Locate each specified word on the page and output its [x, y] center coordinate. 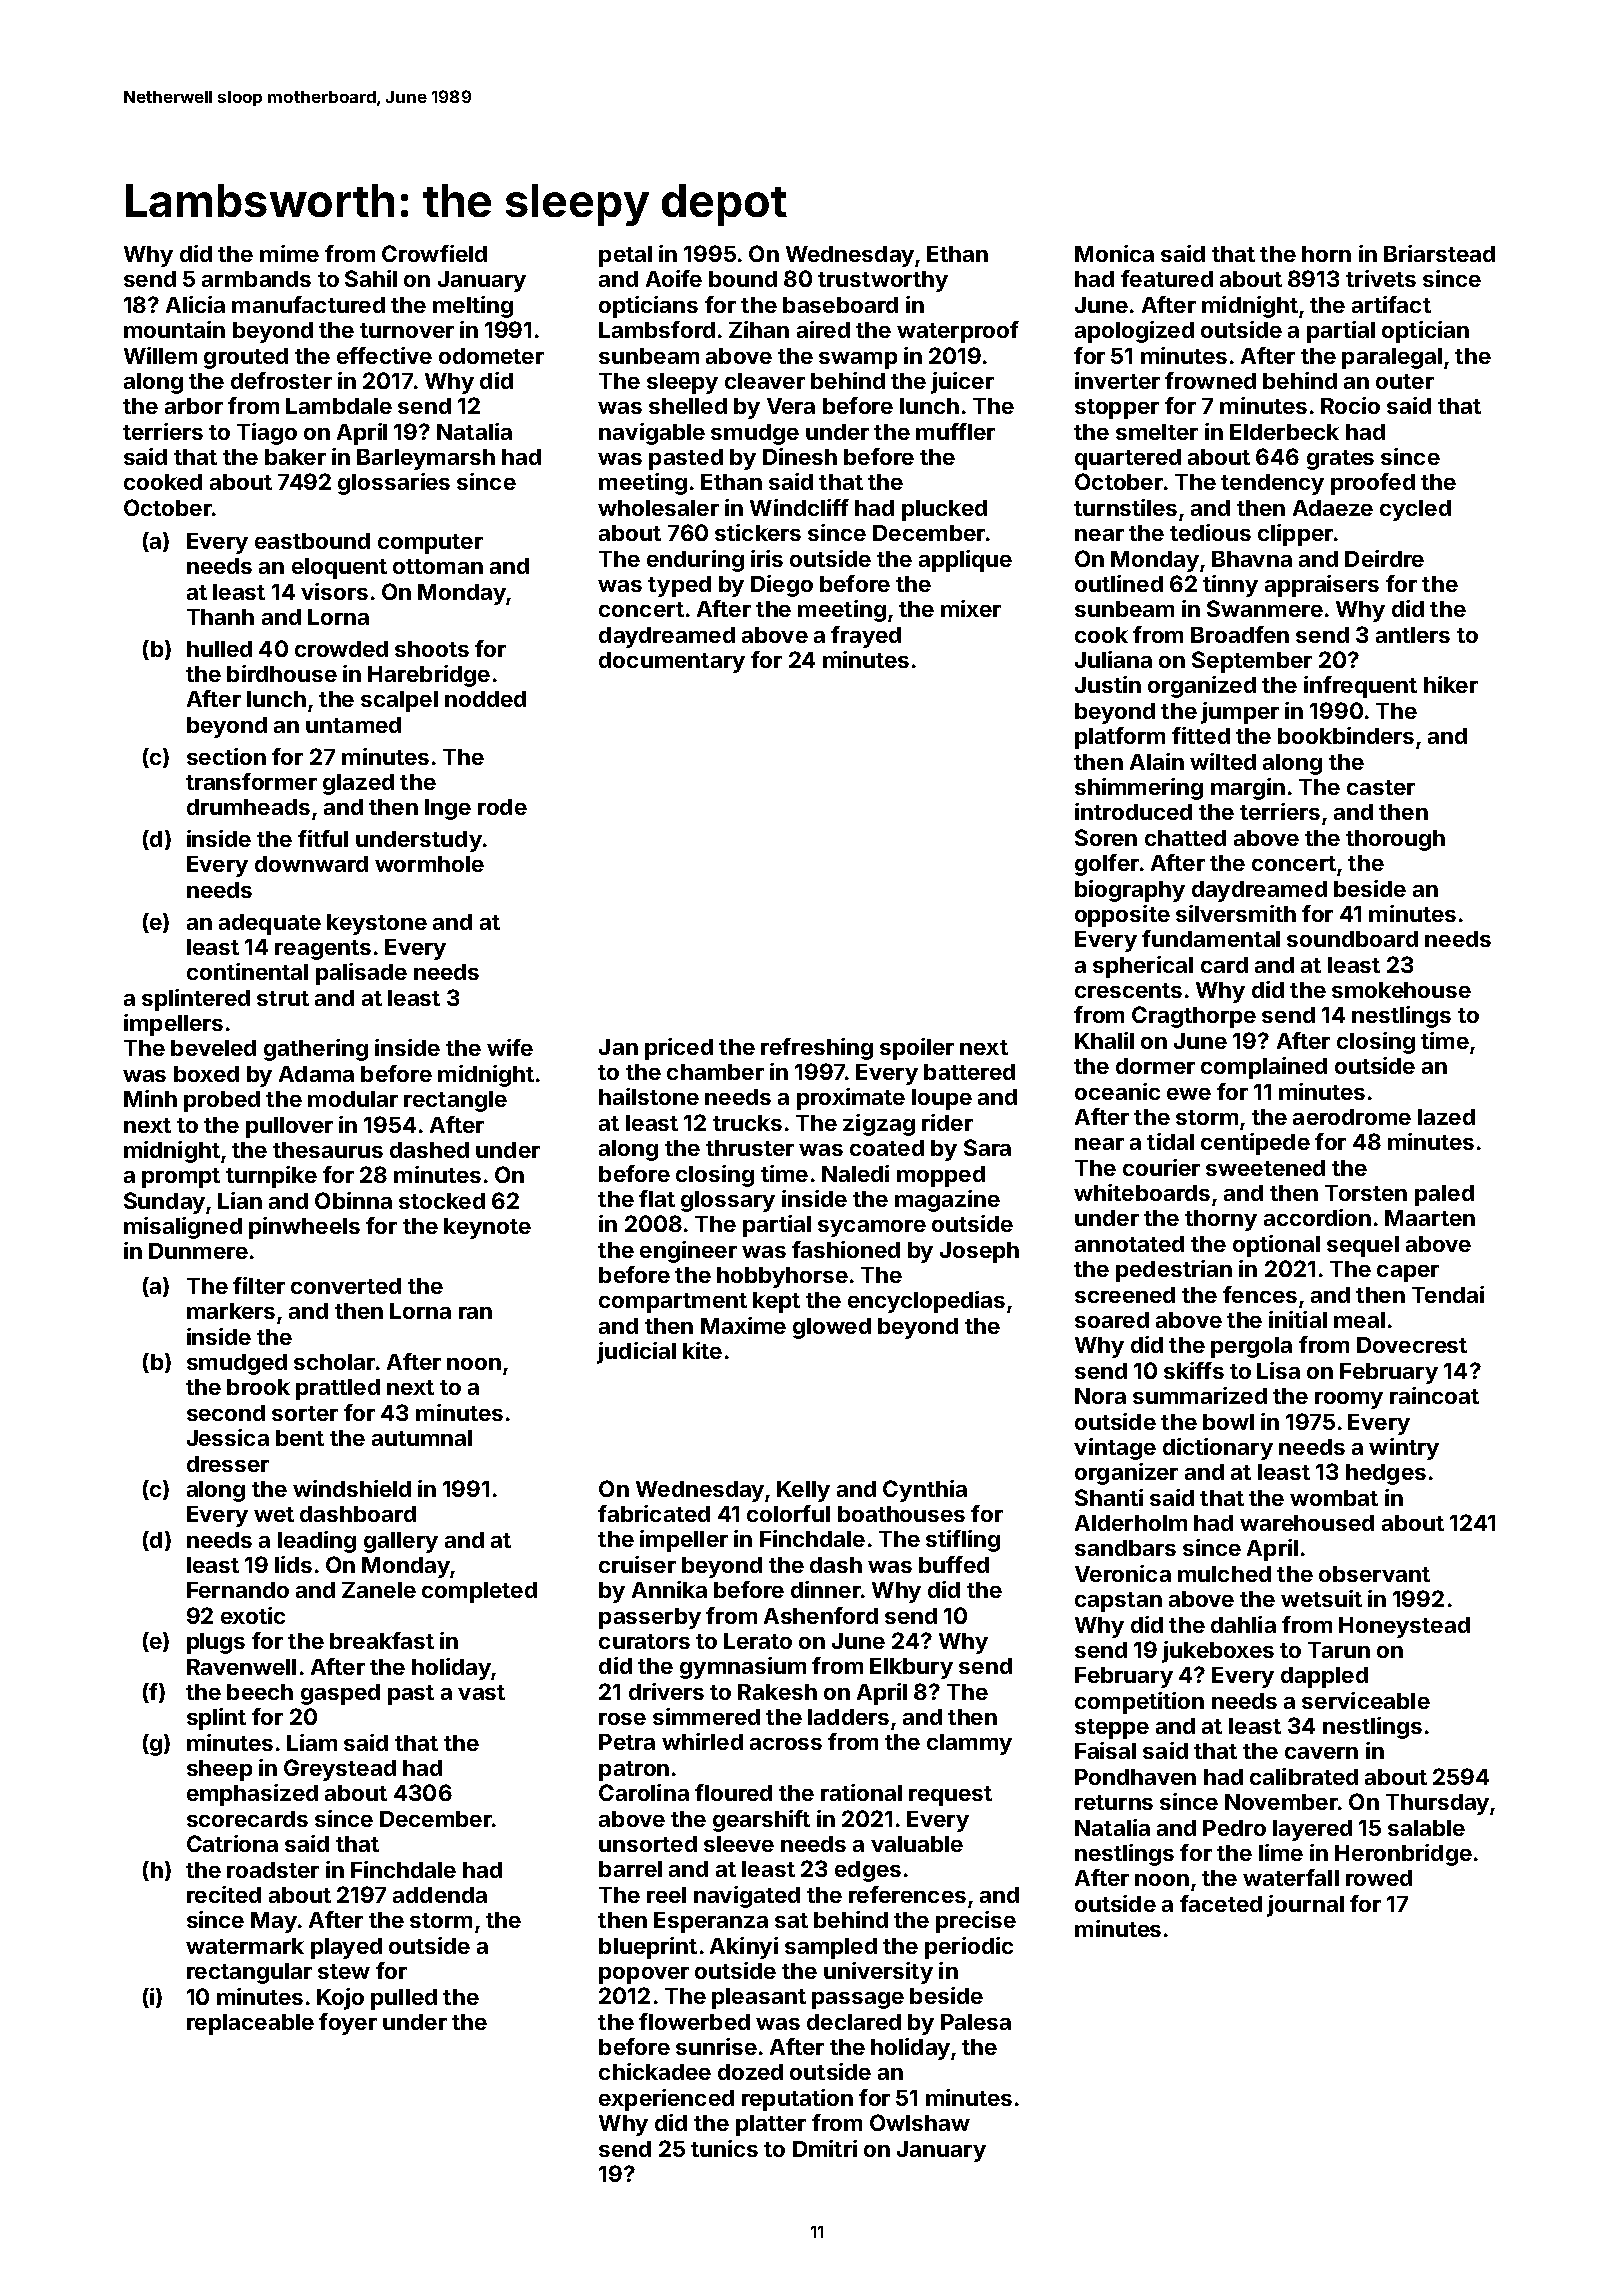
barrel [630, 1869]
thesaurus [328, 1150]
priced [679, 1049]
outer [1405, 381]
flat [657, 1198]
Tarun [1339, 1650]
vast [481, 1692]
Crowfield [434, 253]
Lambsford [657, 329]
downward [311, 864]
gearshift [761, 1821]
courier [1161, 1167]
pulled [404, 1999]
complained [1264, 1068]
